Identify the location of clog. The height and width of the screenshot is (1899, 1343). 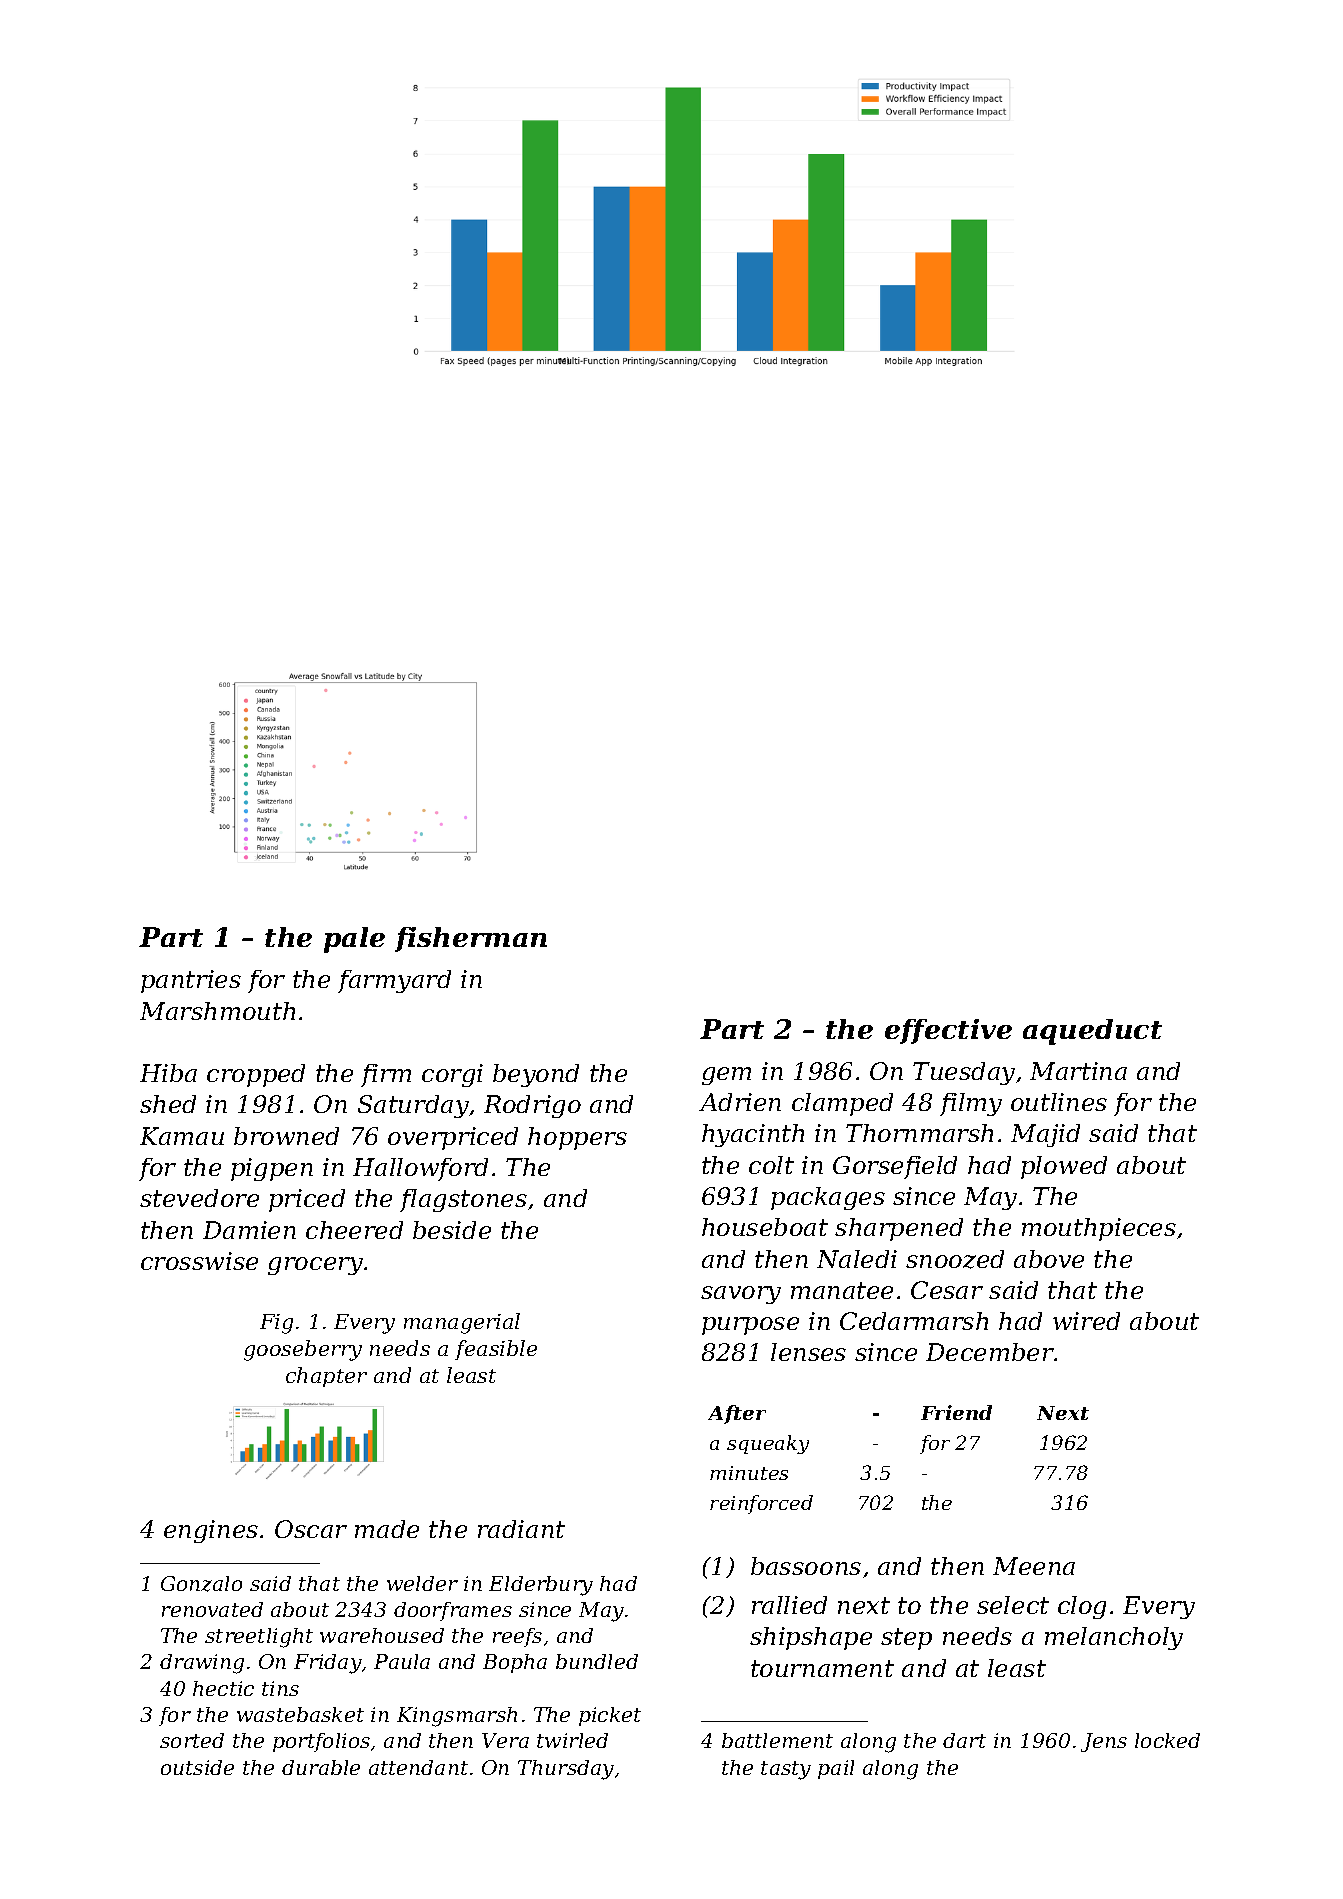
(1082, 1607).
